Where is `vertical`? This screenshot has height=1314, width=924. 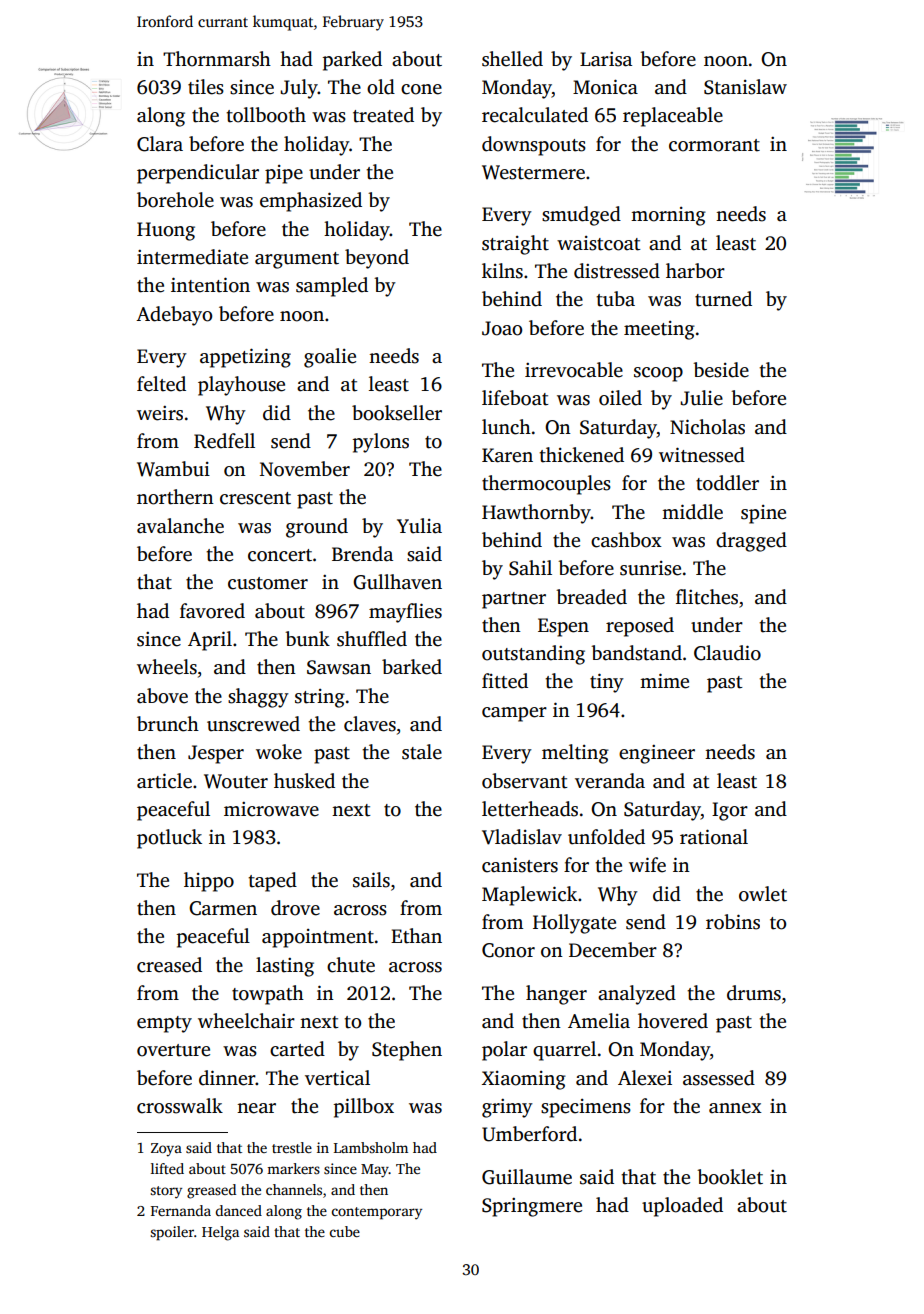
vertical is located at coordinates (337, 1078).
